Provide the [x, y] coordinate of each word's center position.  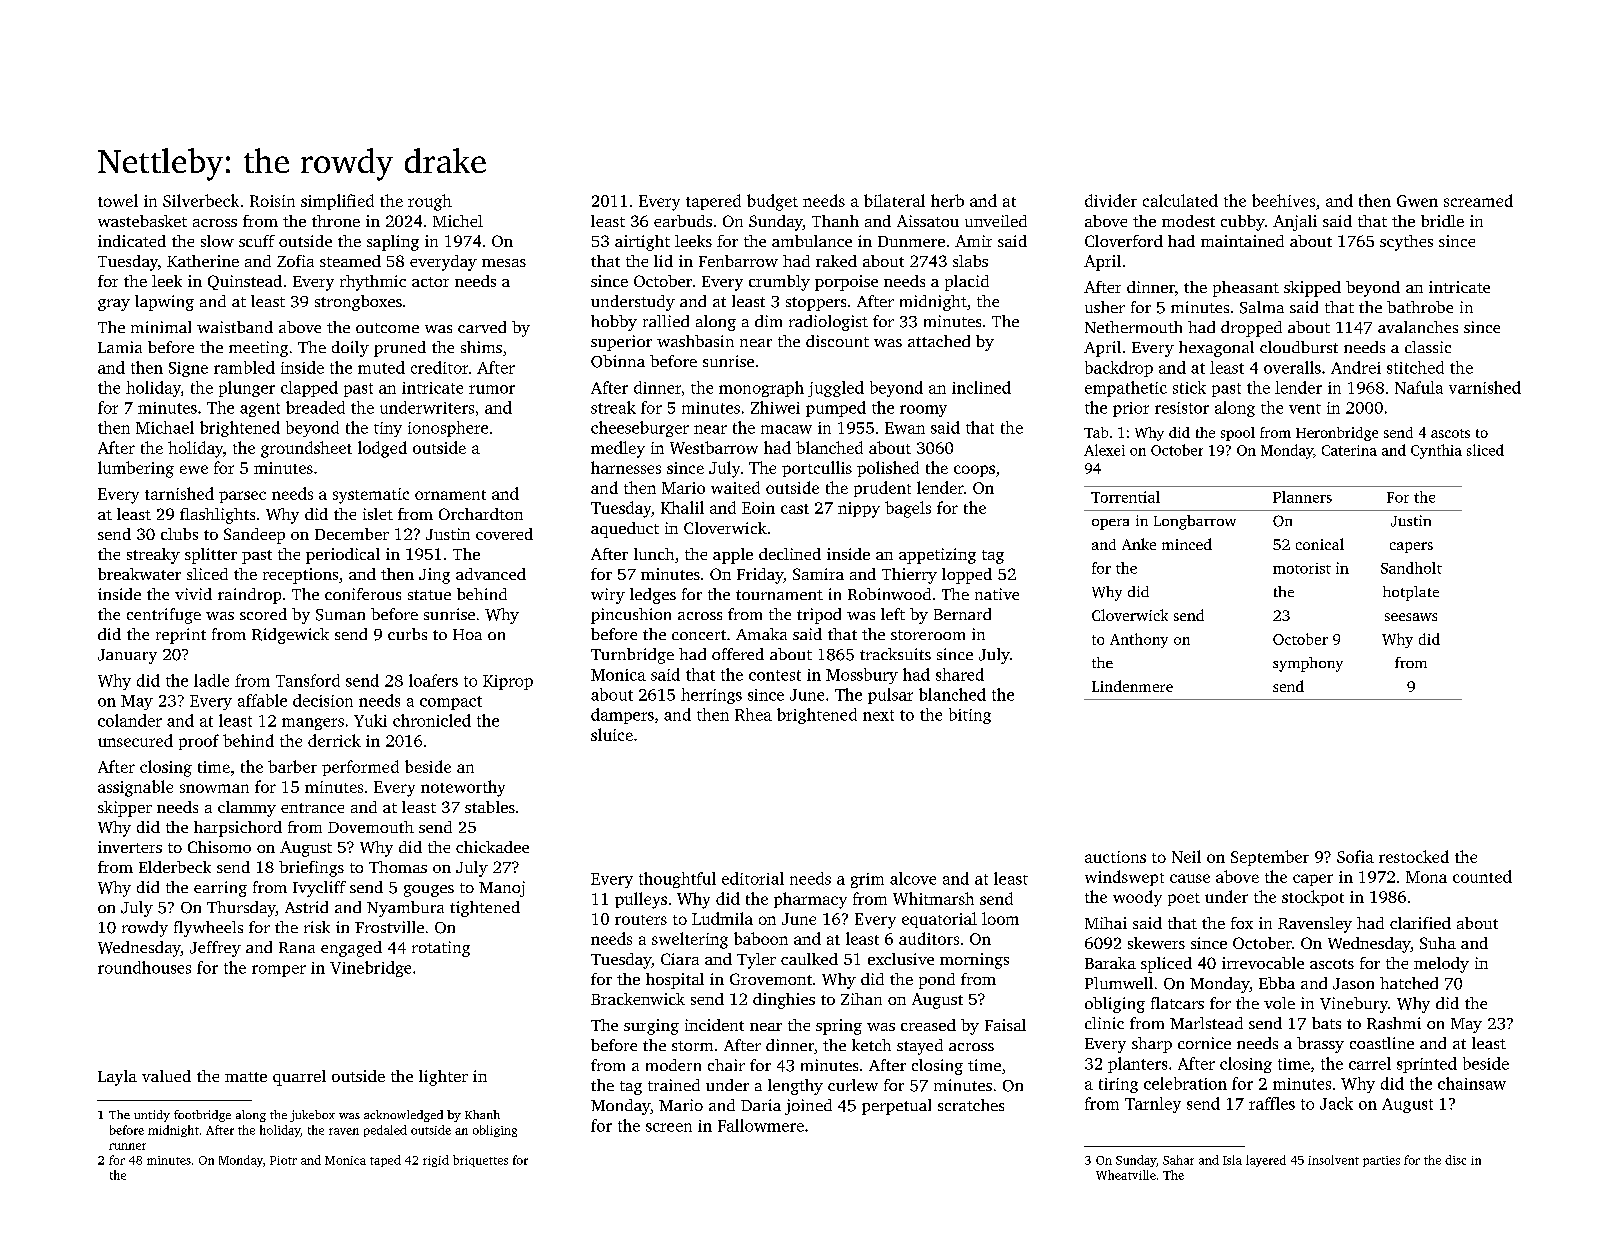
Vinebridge [370, 969]
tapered [713, 202]
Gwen [1417, 201]
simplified [337, 202]
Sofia [1355, 856]
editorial [753, 878]
